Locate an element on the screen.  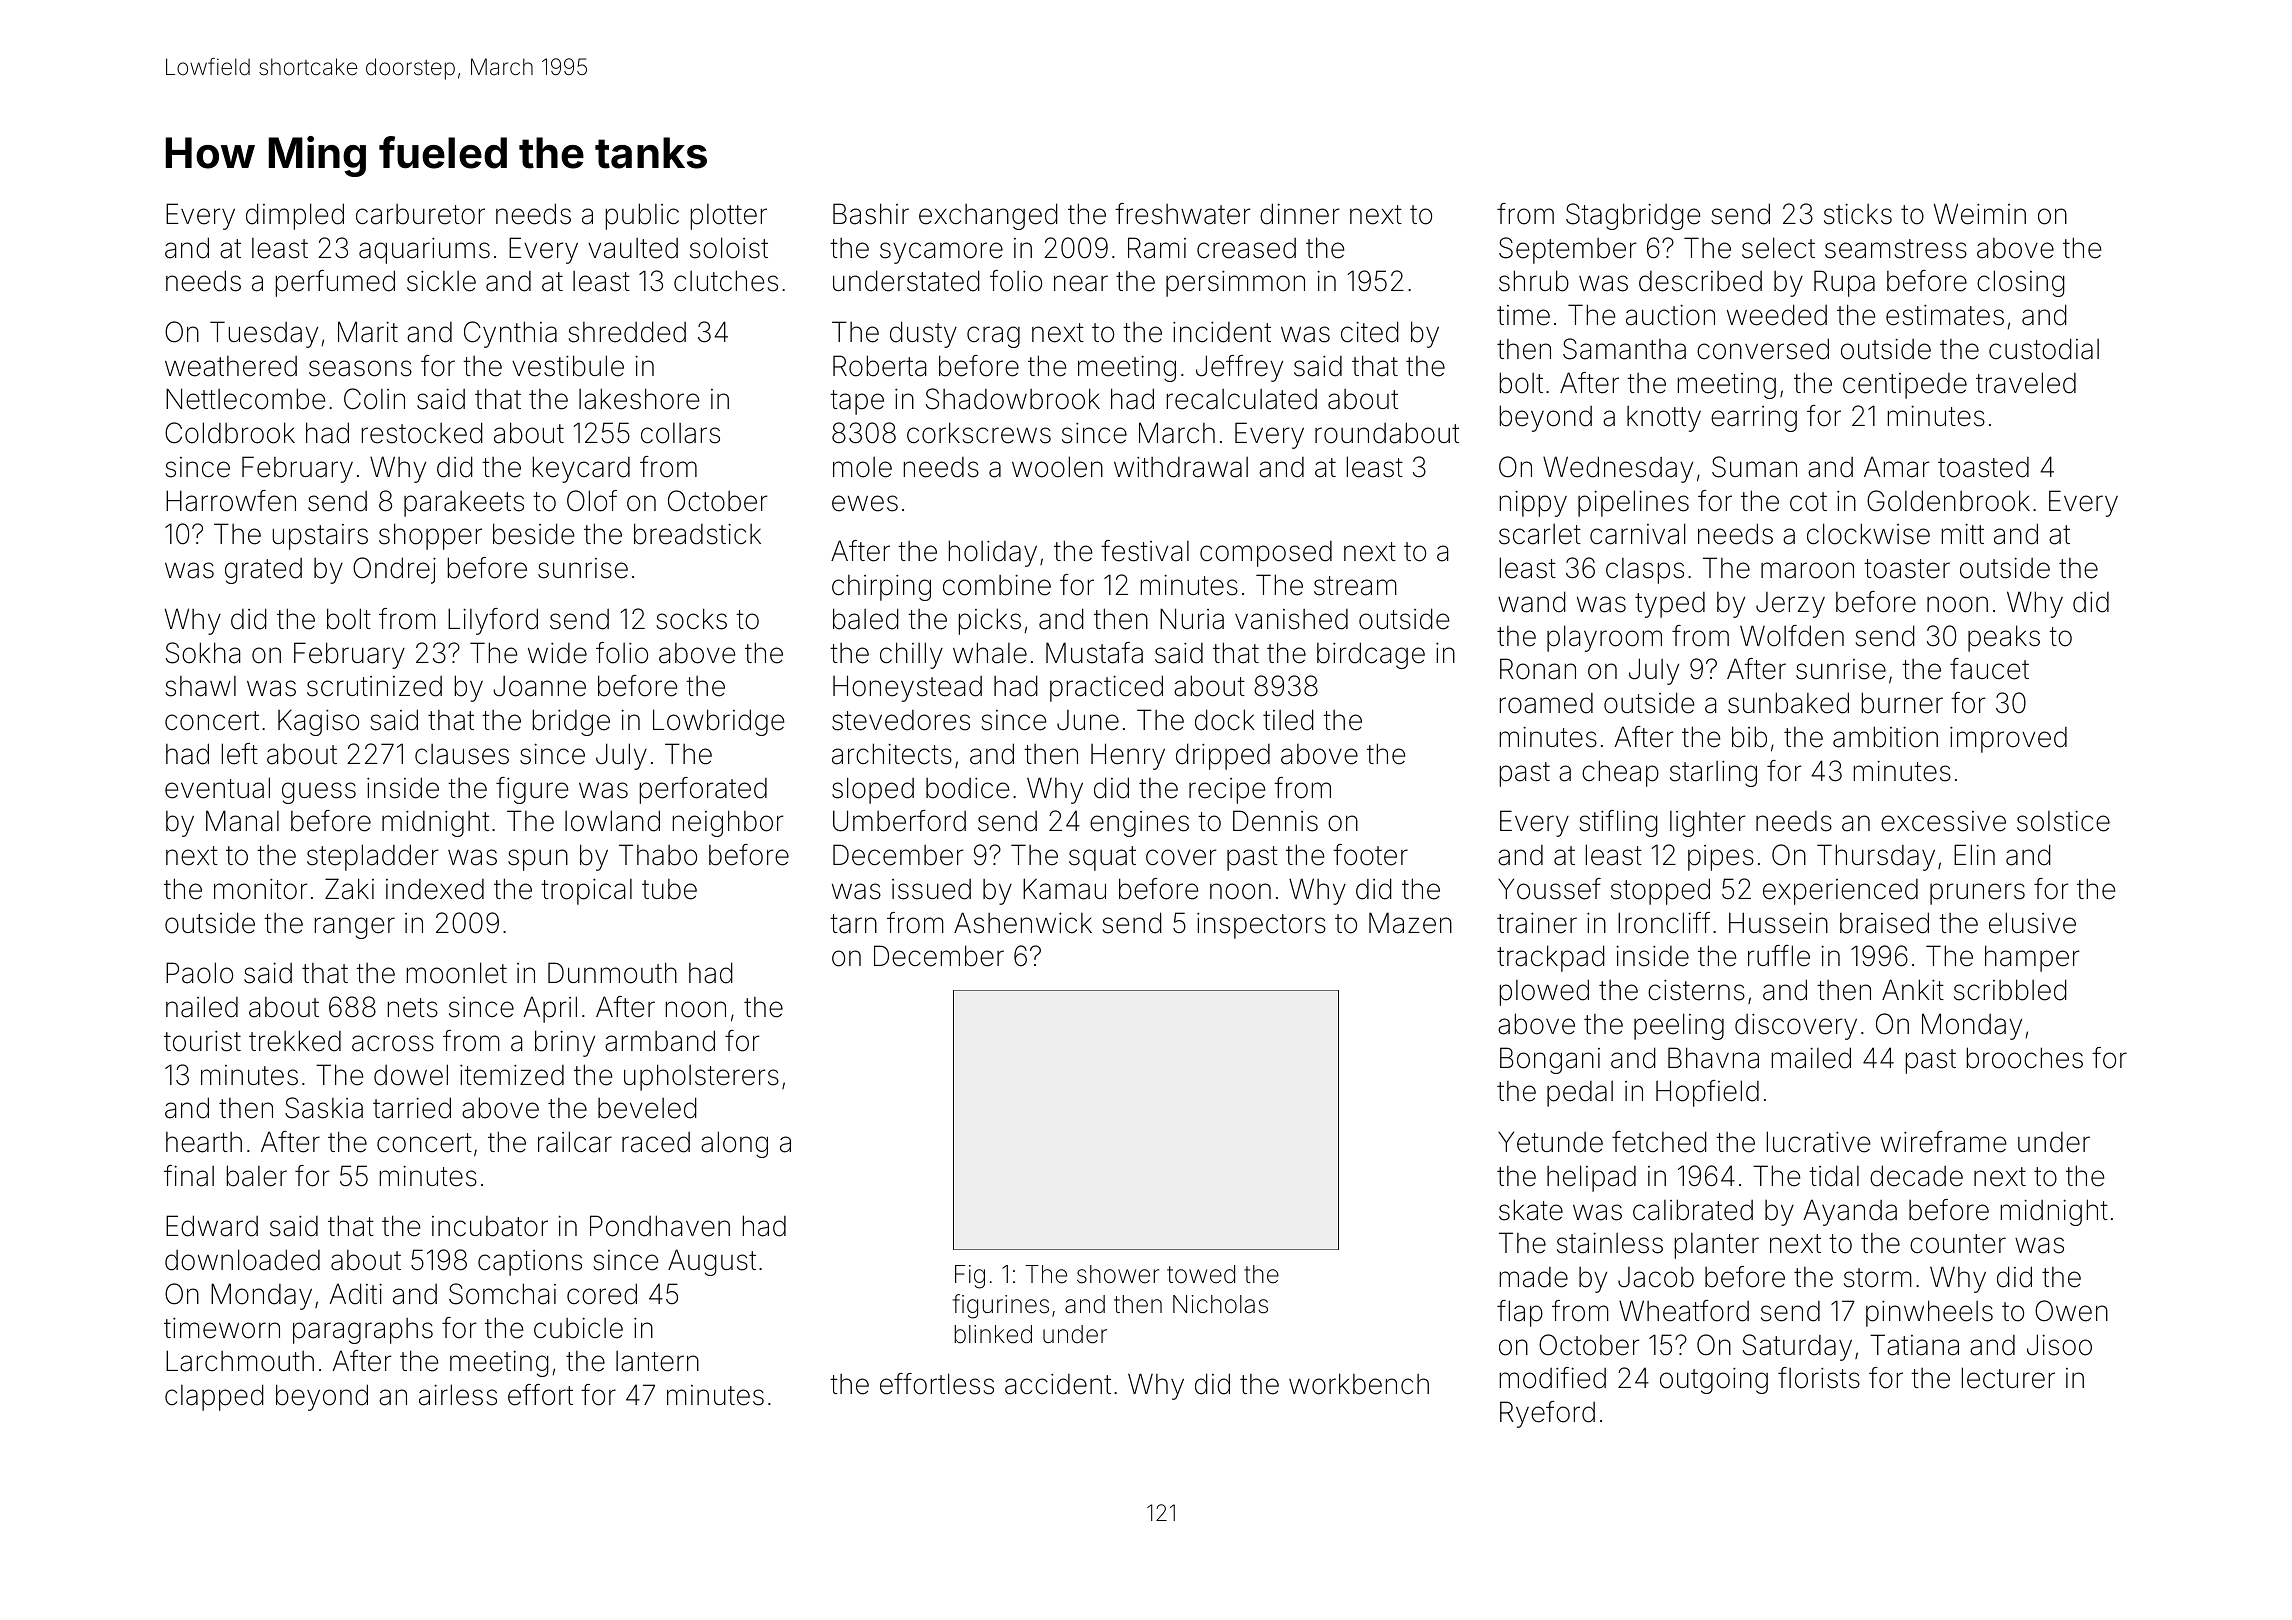
wireframe is located at coordinates (1943, 1142).
